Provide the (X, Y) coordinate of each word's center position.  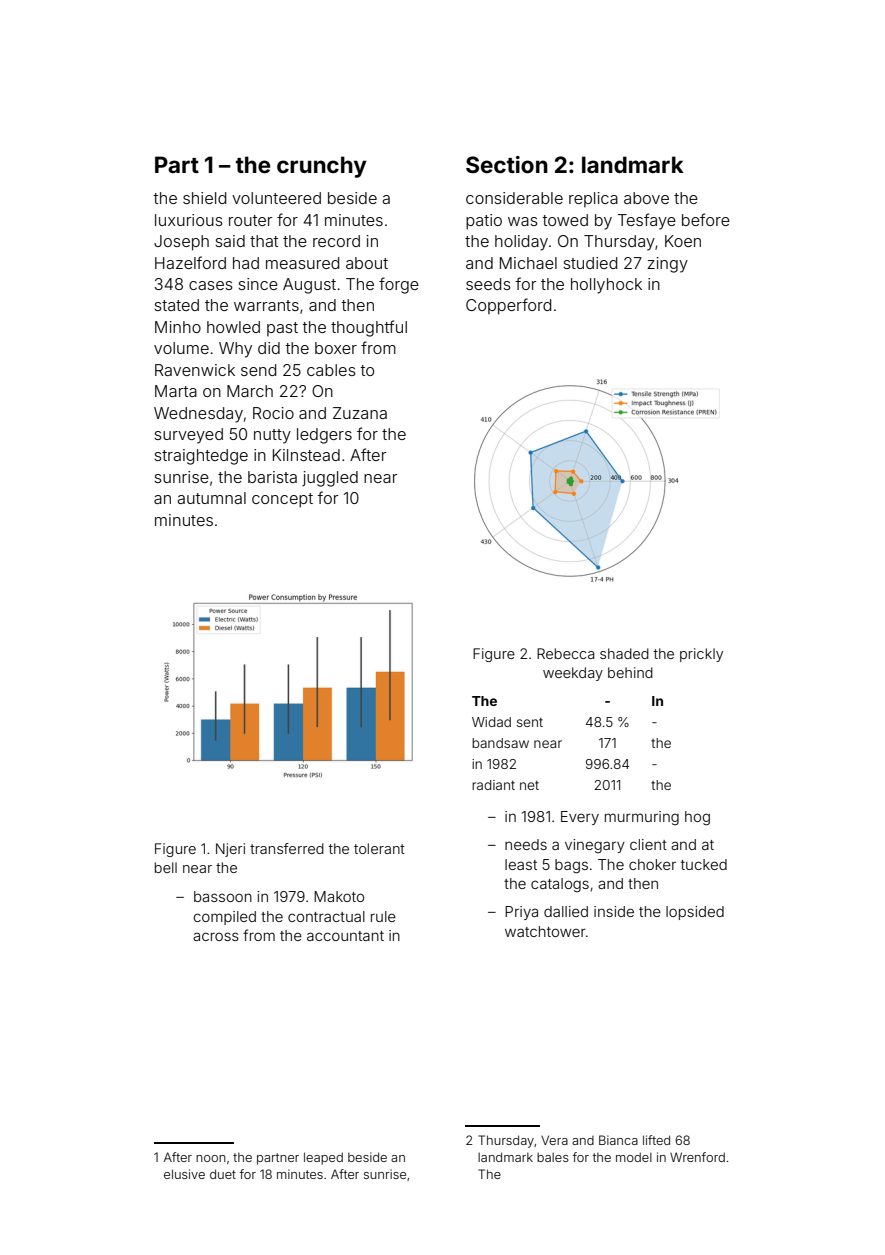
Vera (554, 1140)
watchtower (545, 931)
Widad (491, 722)
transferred (287, 848)
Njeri (230, 850)
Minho (178, 327)
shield (204, 198)
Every (580, 818)
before (706, 219)
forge (399, 285)
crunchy (322, 167)
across (216, 936)
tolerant (379, 848)
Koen (683, 241)
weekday (573, 674)
